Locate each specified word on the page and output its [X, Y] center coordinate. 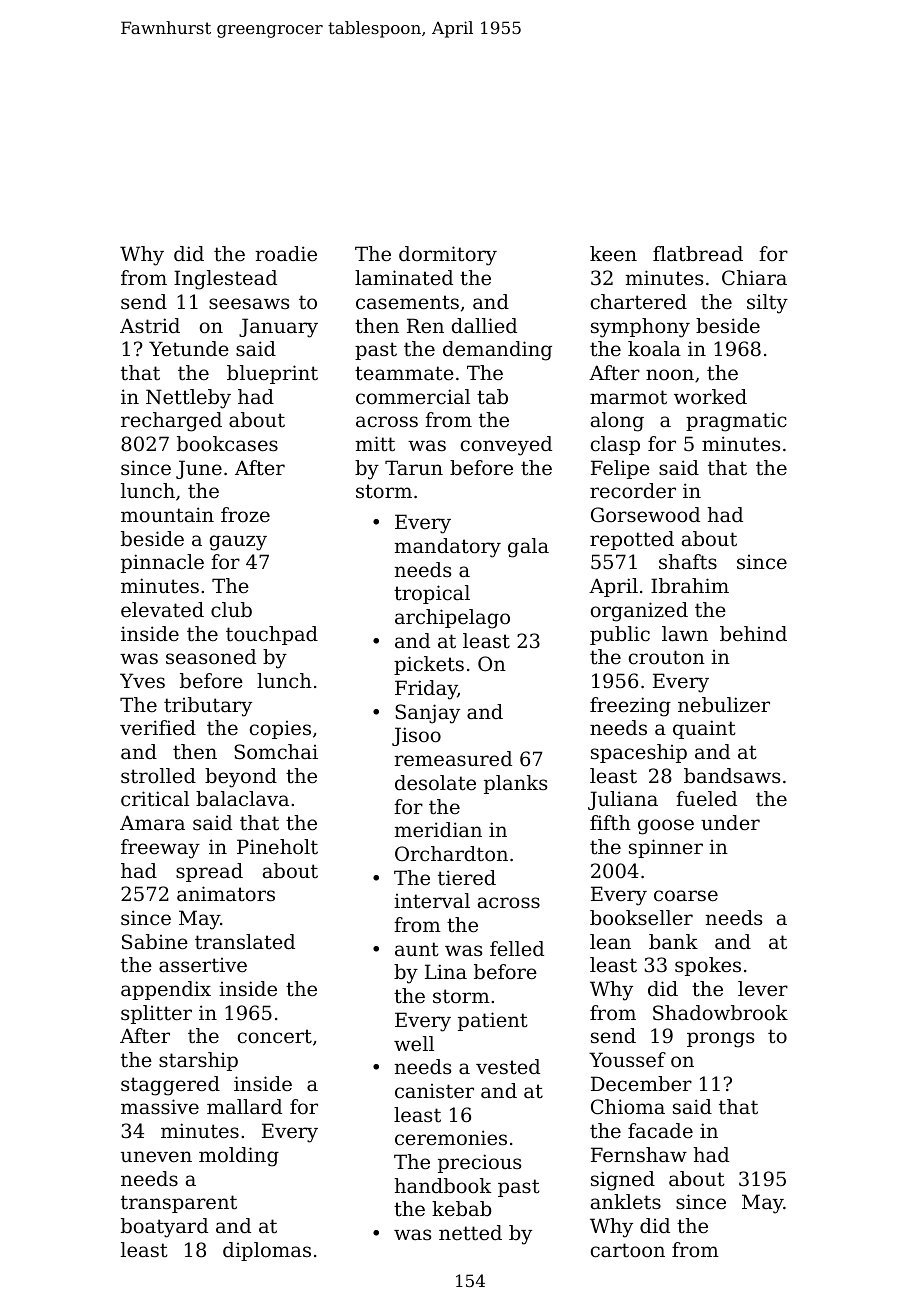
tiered [467, 878]
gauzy [238, 543]
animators [226, 894]
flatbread [698, 254]
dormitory [448, 256]
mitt [375, 443]
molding [239, 1157]
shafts [688, 562]
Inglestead [225, 280]
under [730, 823]
